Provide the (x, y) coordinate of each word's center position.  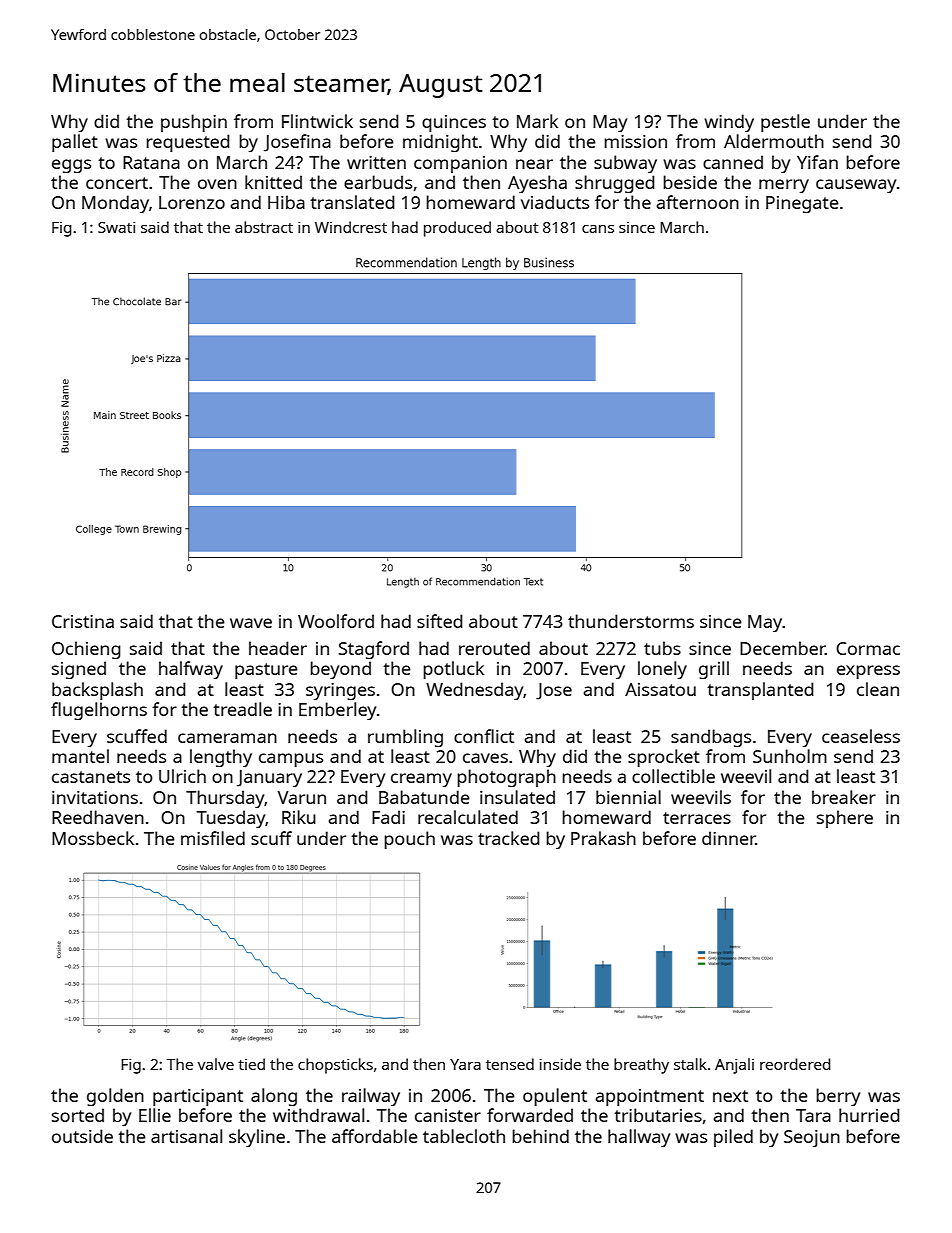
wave (251, 623)
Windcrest (351, 227)
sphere (845, 819)
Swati (116, 227)
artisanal (186, 1136)
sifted (440, 621)
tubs (662, 648)
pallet (75, 143)
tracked (509, 838)
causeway (856, 186)
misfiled (213, 838)
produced (457, 229)
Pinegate (802, 204)
